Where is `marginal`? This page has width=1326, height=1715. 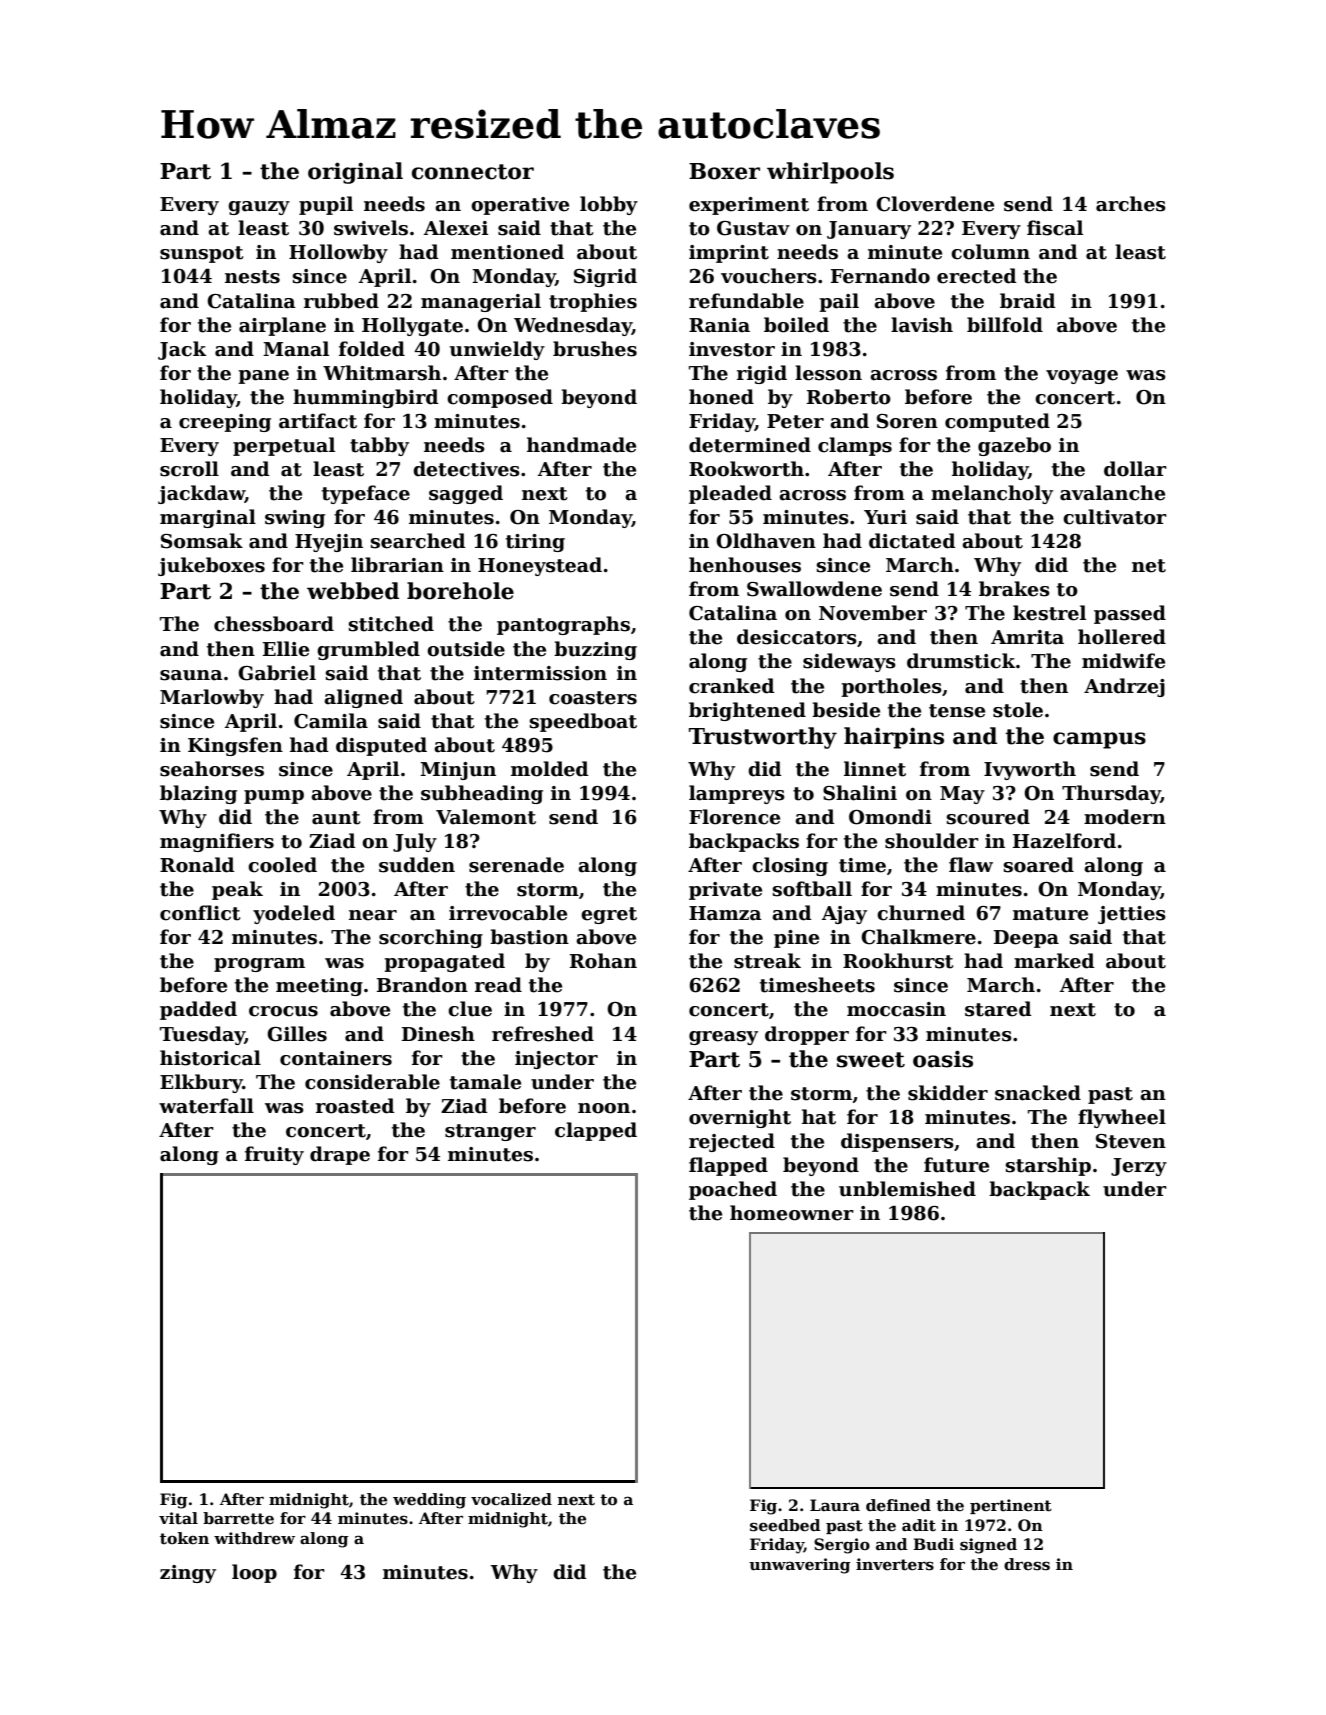 marginal is located at coordinates (208, 518).
